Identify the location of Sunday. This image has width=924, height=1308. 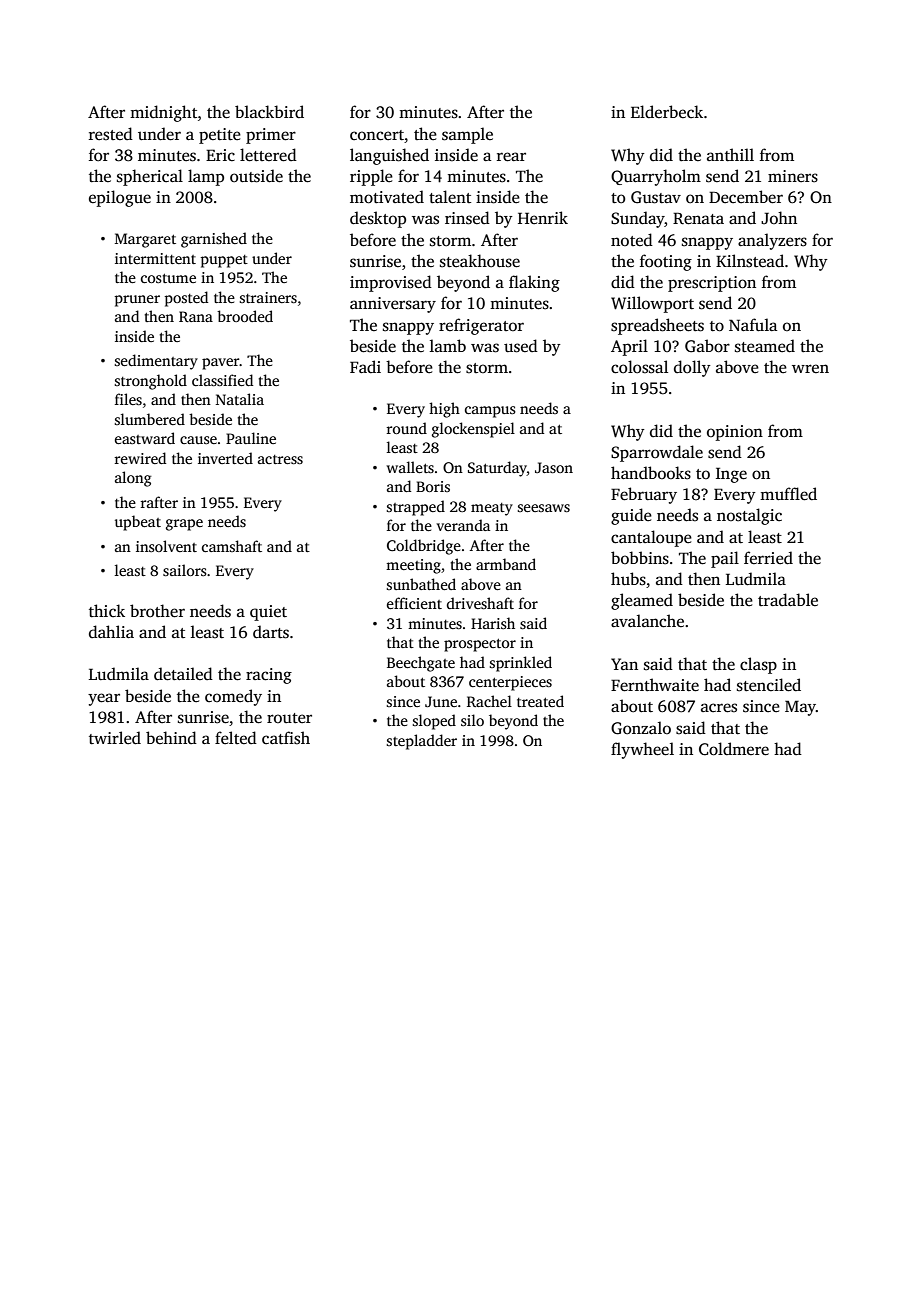
(638, 219).
